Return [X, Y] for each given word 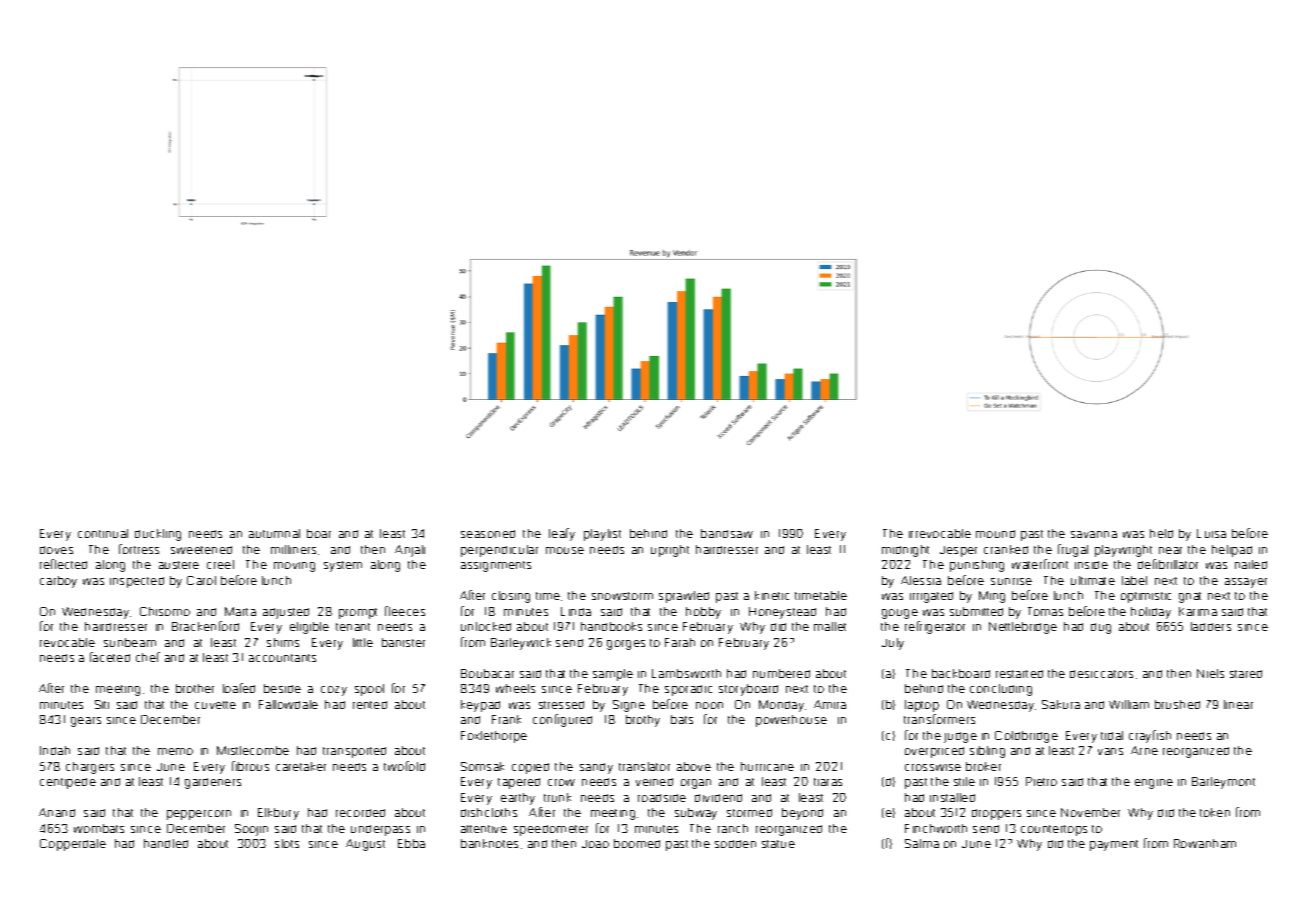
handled [166, 843]
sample [613, 675]
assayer [1246, 583]
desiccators [1101, 674]
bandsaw [727, 533]
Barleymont [1223, 783]
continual [103, 533]
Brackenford [205, 626]
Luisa [1211, 533]
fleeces [405, 611]
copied [530, 768]
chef [148, 657]
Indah [55, 750]
